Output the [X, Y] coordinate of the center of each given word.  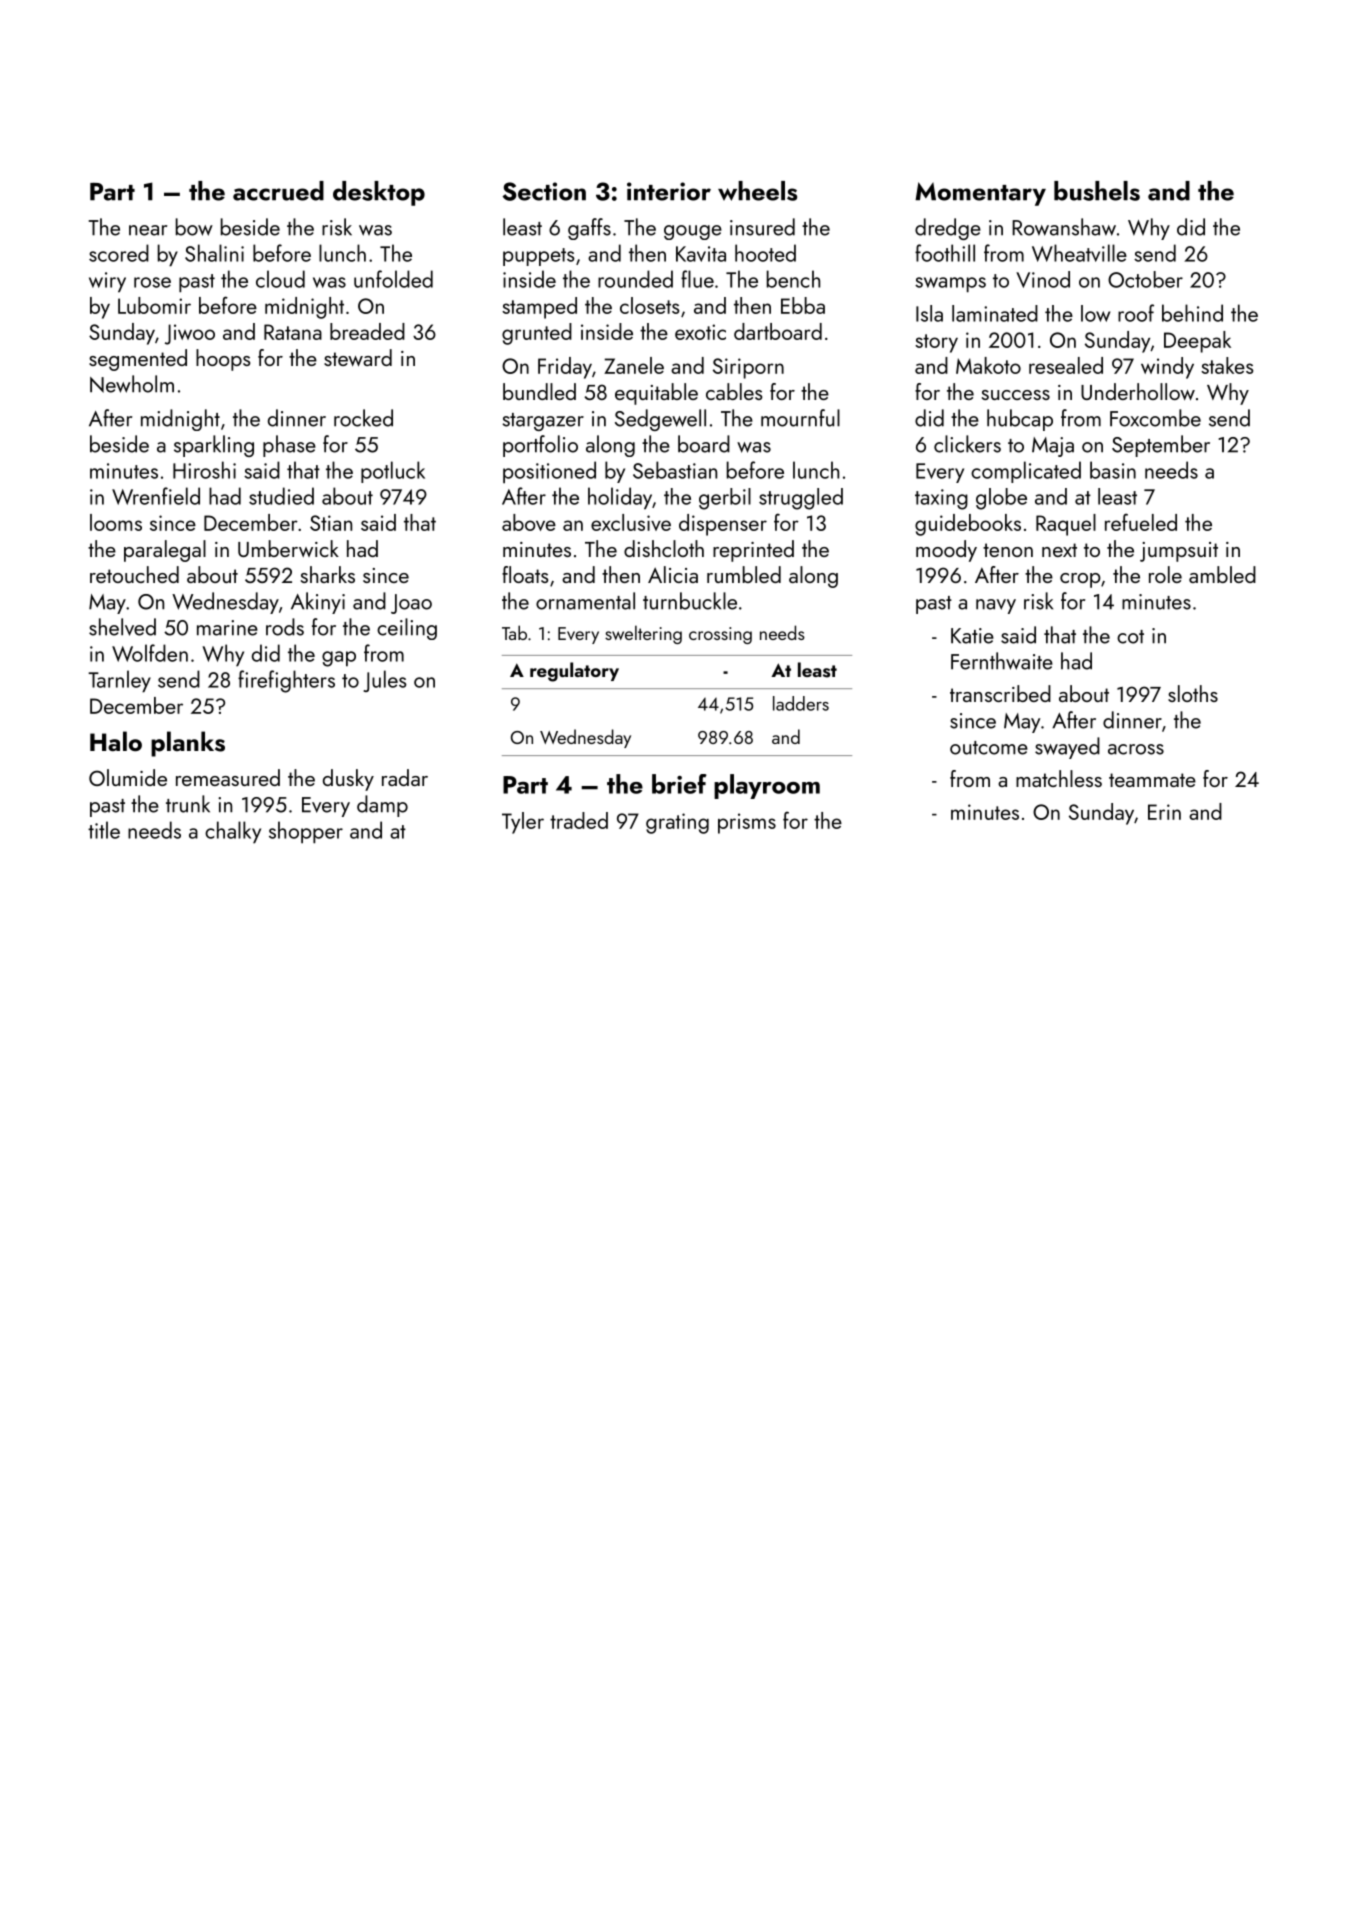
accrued [278, 191]
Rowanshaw [1064, 227]
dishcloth [664, 548]
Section [544, 191]
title [104, 830]
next [1059, 550]
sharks [328, 574]
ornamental [585, 601]
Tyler [523, 823]
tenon [1008, 550]
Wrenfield [156, 496]
